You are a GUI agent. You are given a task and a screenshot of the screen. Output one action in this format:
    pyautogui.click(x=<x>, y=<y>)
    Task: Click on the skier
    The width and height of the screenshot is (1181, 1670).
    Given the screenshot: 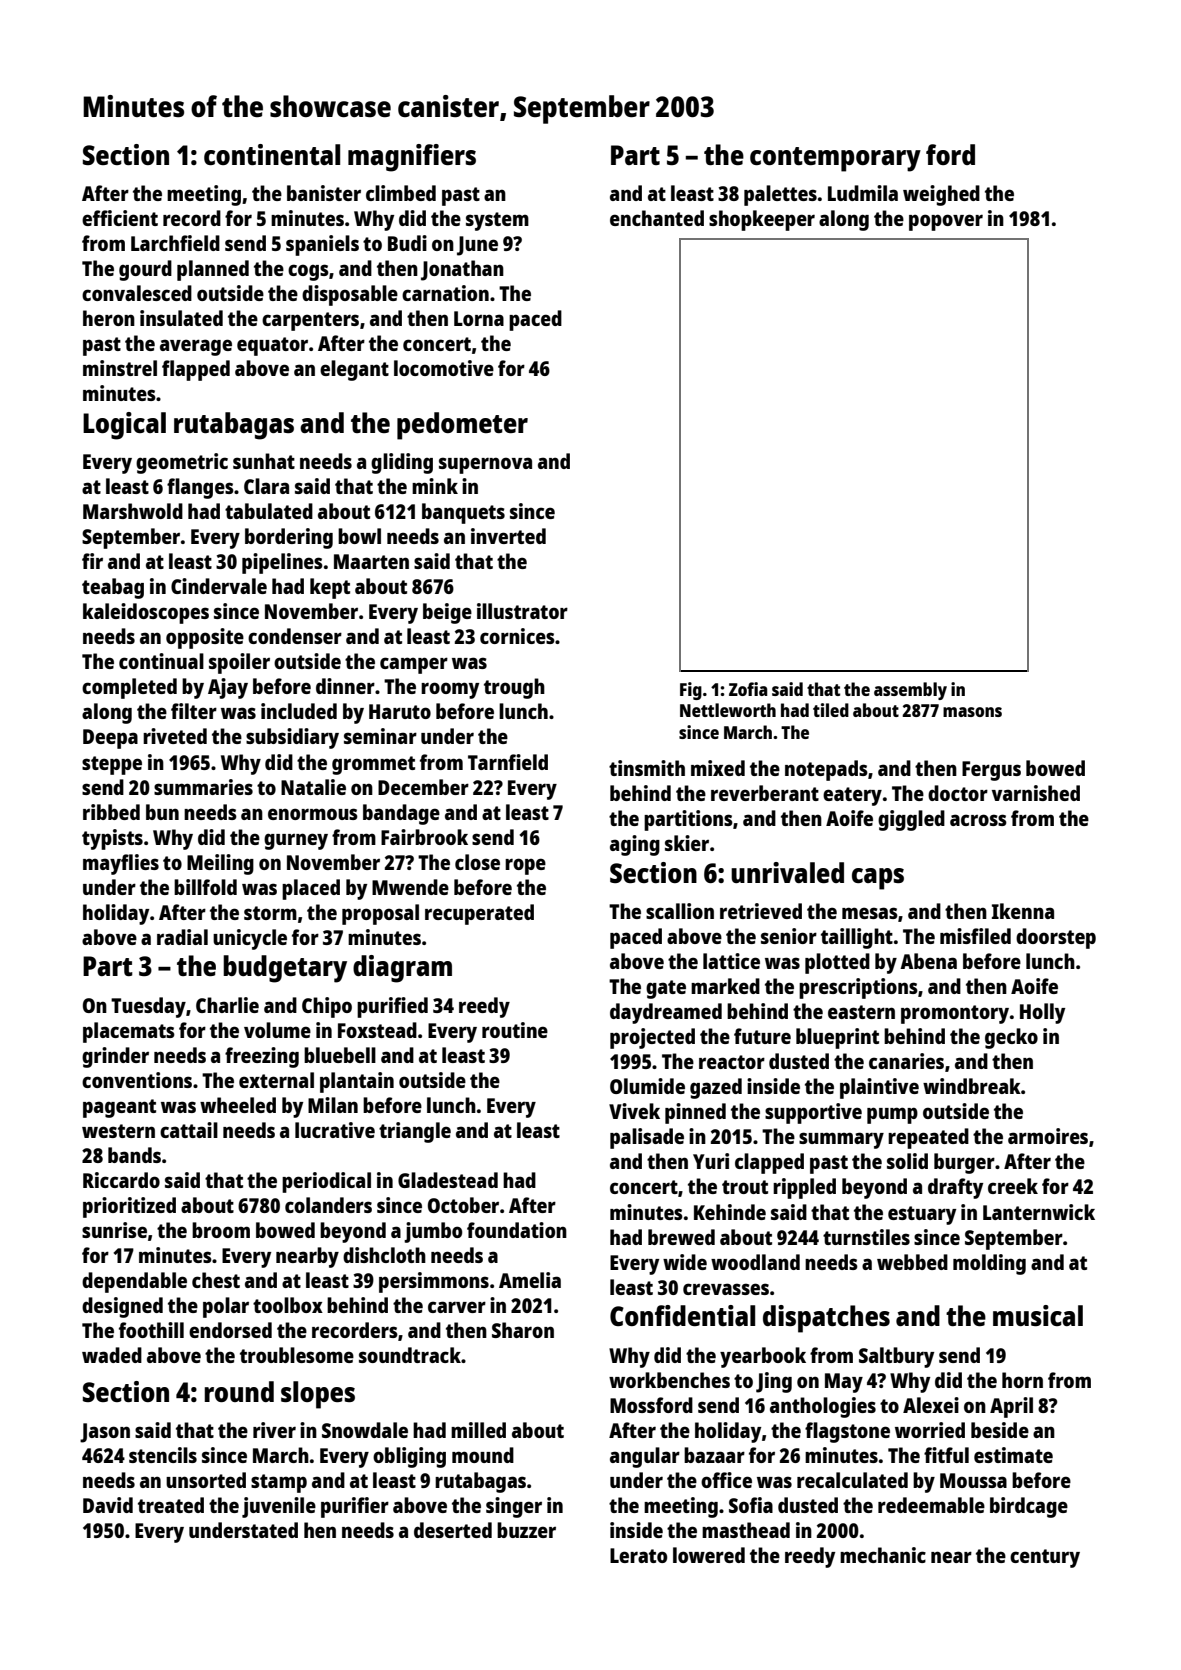 What is the action you would take?
    pyautogui.click(x=687, y=843)
